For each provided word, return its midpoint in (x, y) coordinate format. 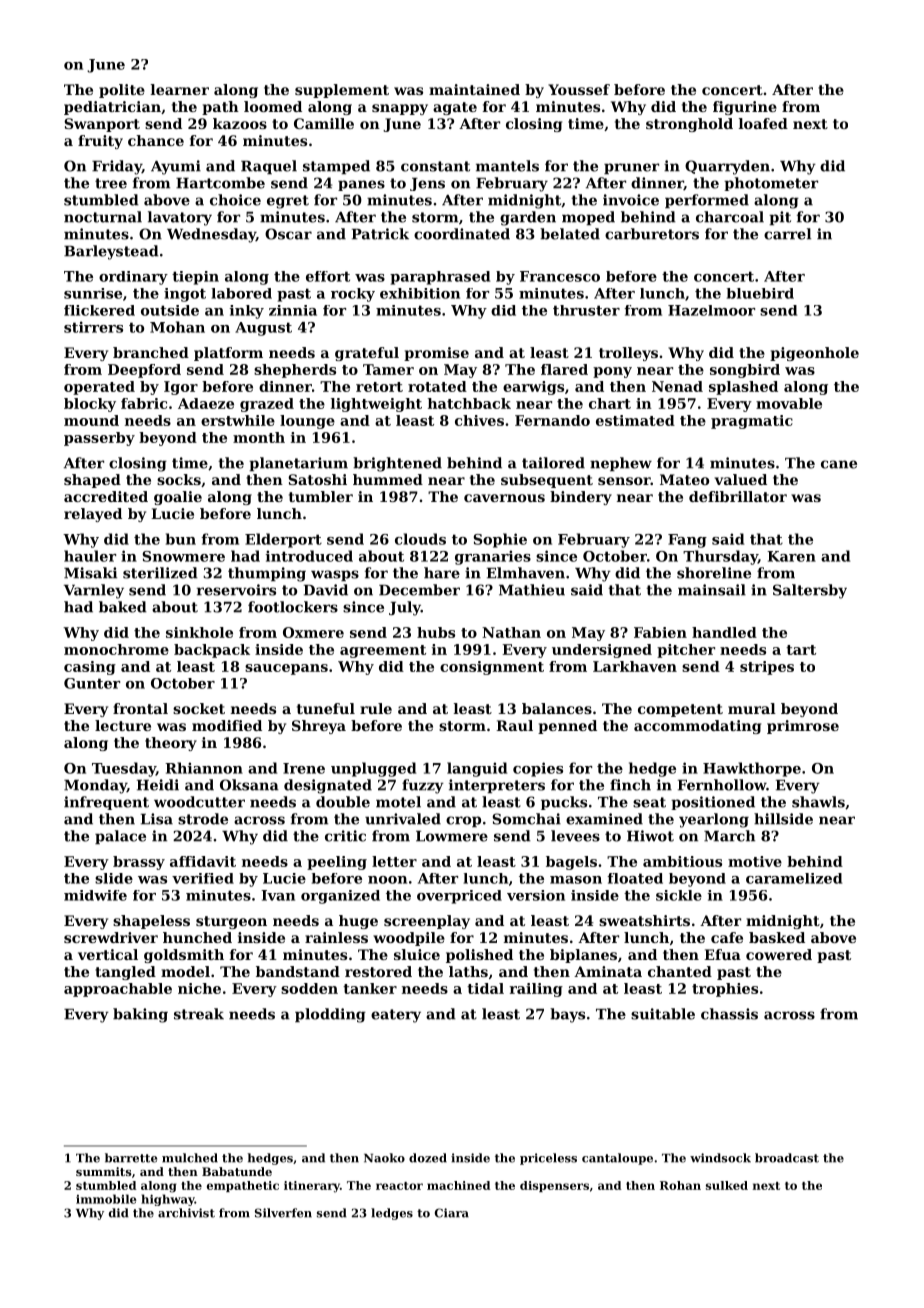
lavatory (180, 218)
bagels (571, 863)
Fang (687, 541)
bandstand (298, 971)
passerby (99, 439)
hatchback (469, 403)
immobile (106, 1199)
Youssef (579, 89)
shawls (818, 802)
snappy (400, 109)
